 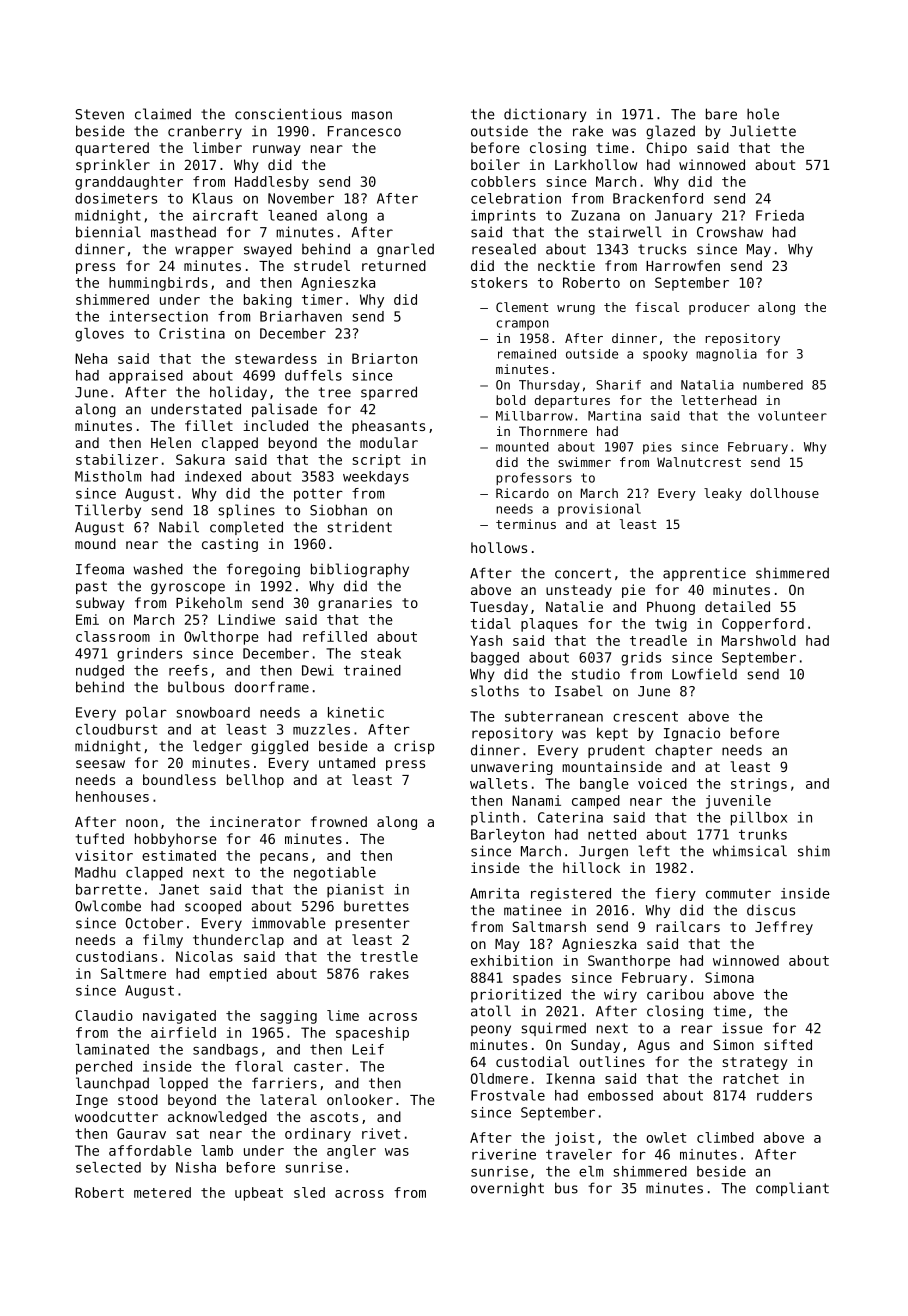 I want to click on bare, so click(x=721, y=114).
